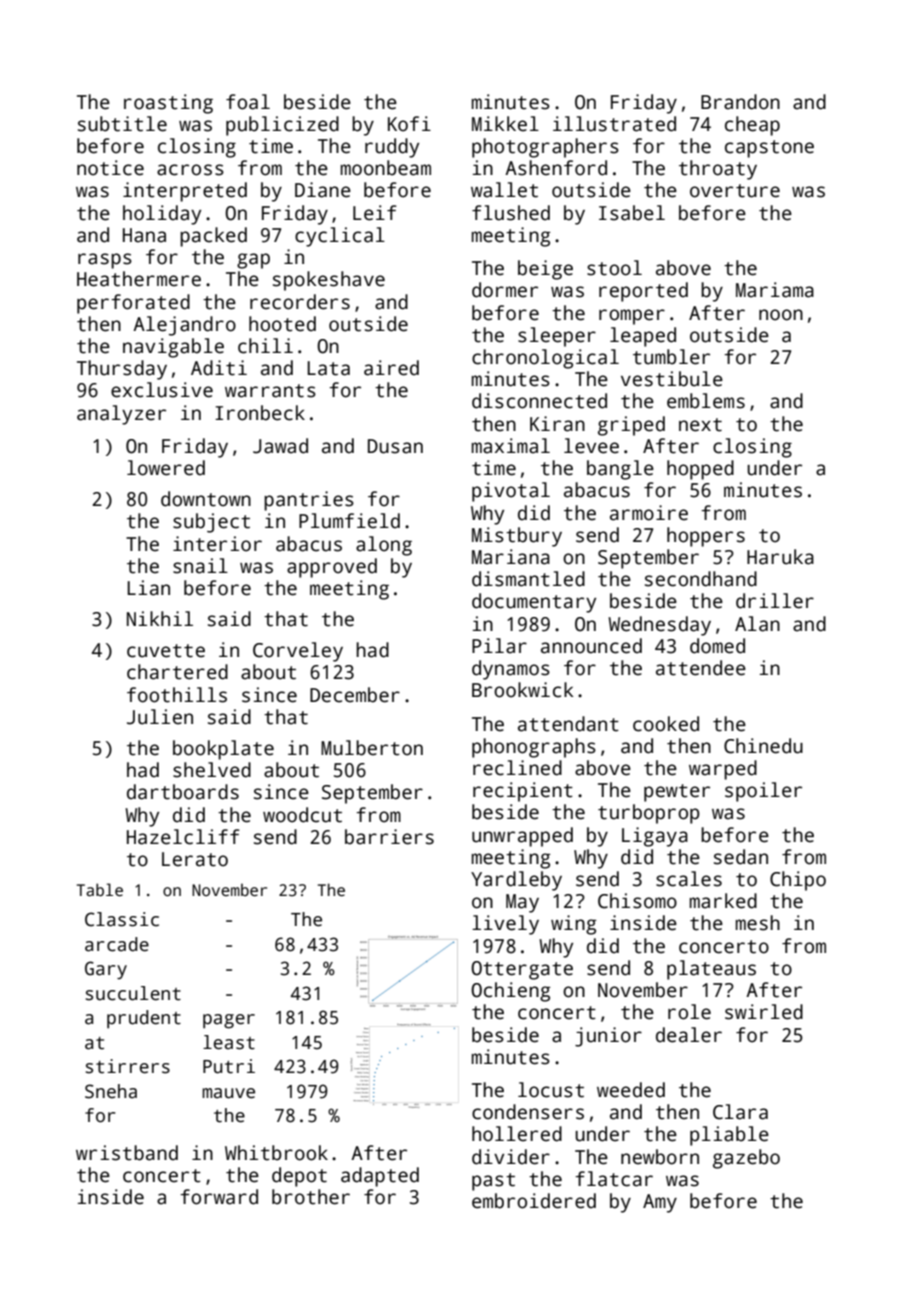 Image resolution: width=908 pixels, height=1316 pixels. Describe the element at coordinates (701, 668) in the screenshot. I see `attendee` at that location.
